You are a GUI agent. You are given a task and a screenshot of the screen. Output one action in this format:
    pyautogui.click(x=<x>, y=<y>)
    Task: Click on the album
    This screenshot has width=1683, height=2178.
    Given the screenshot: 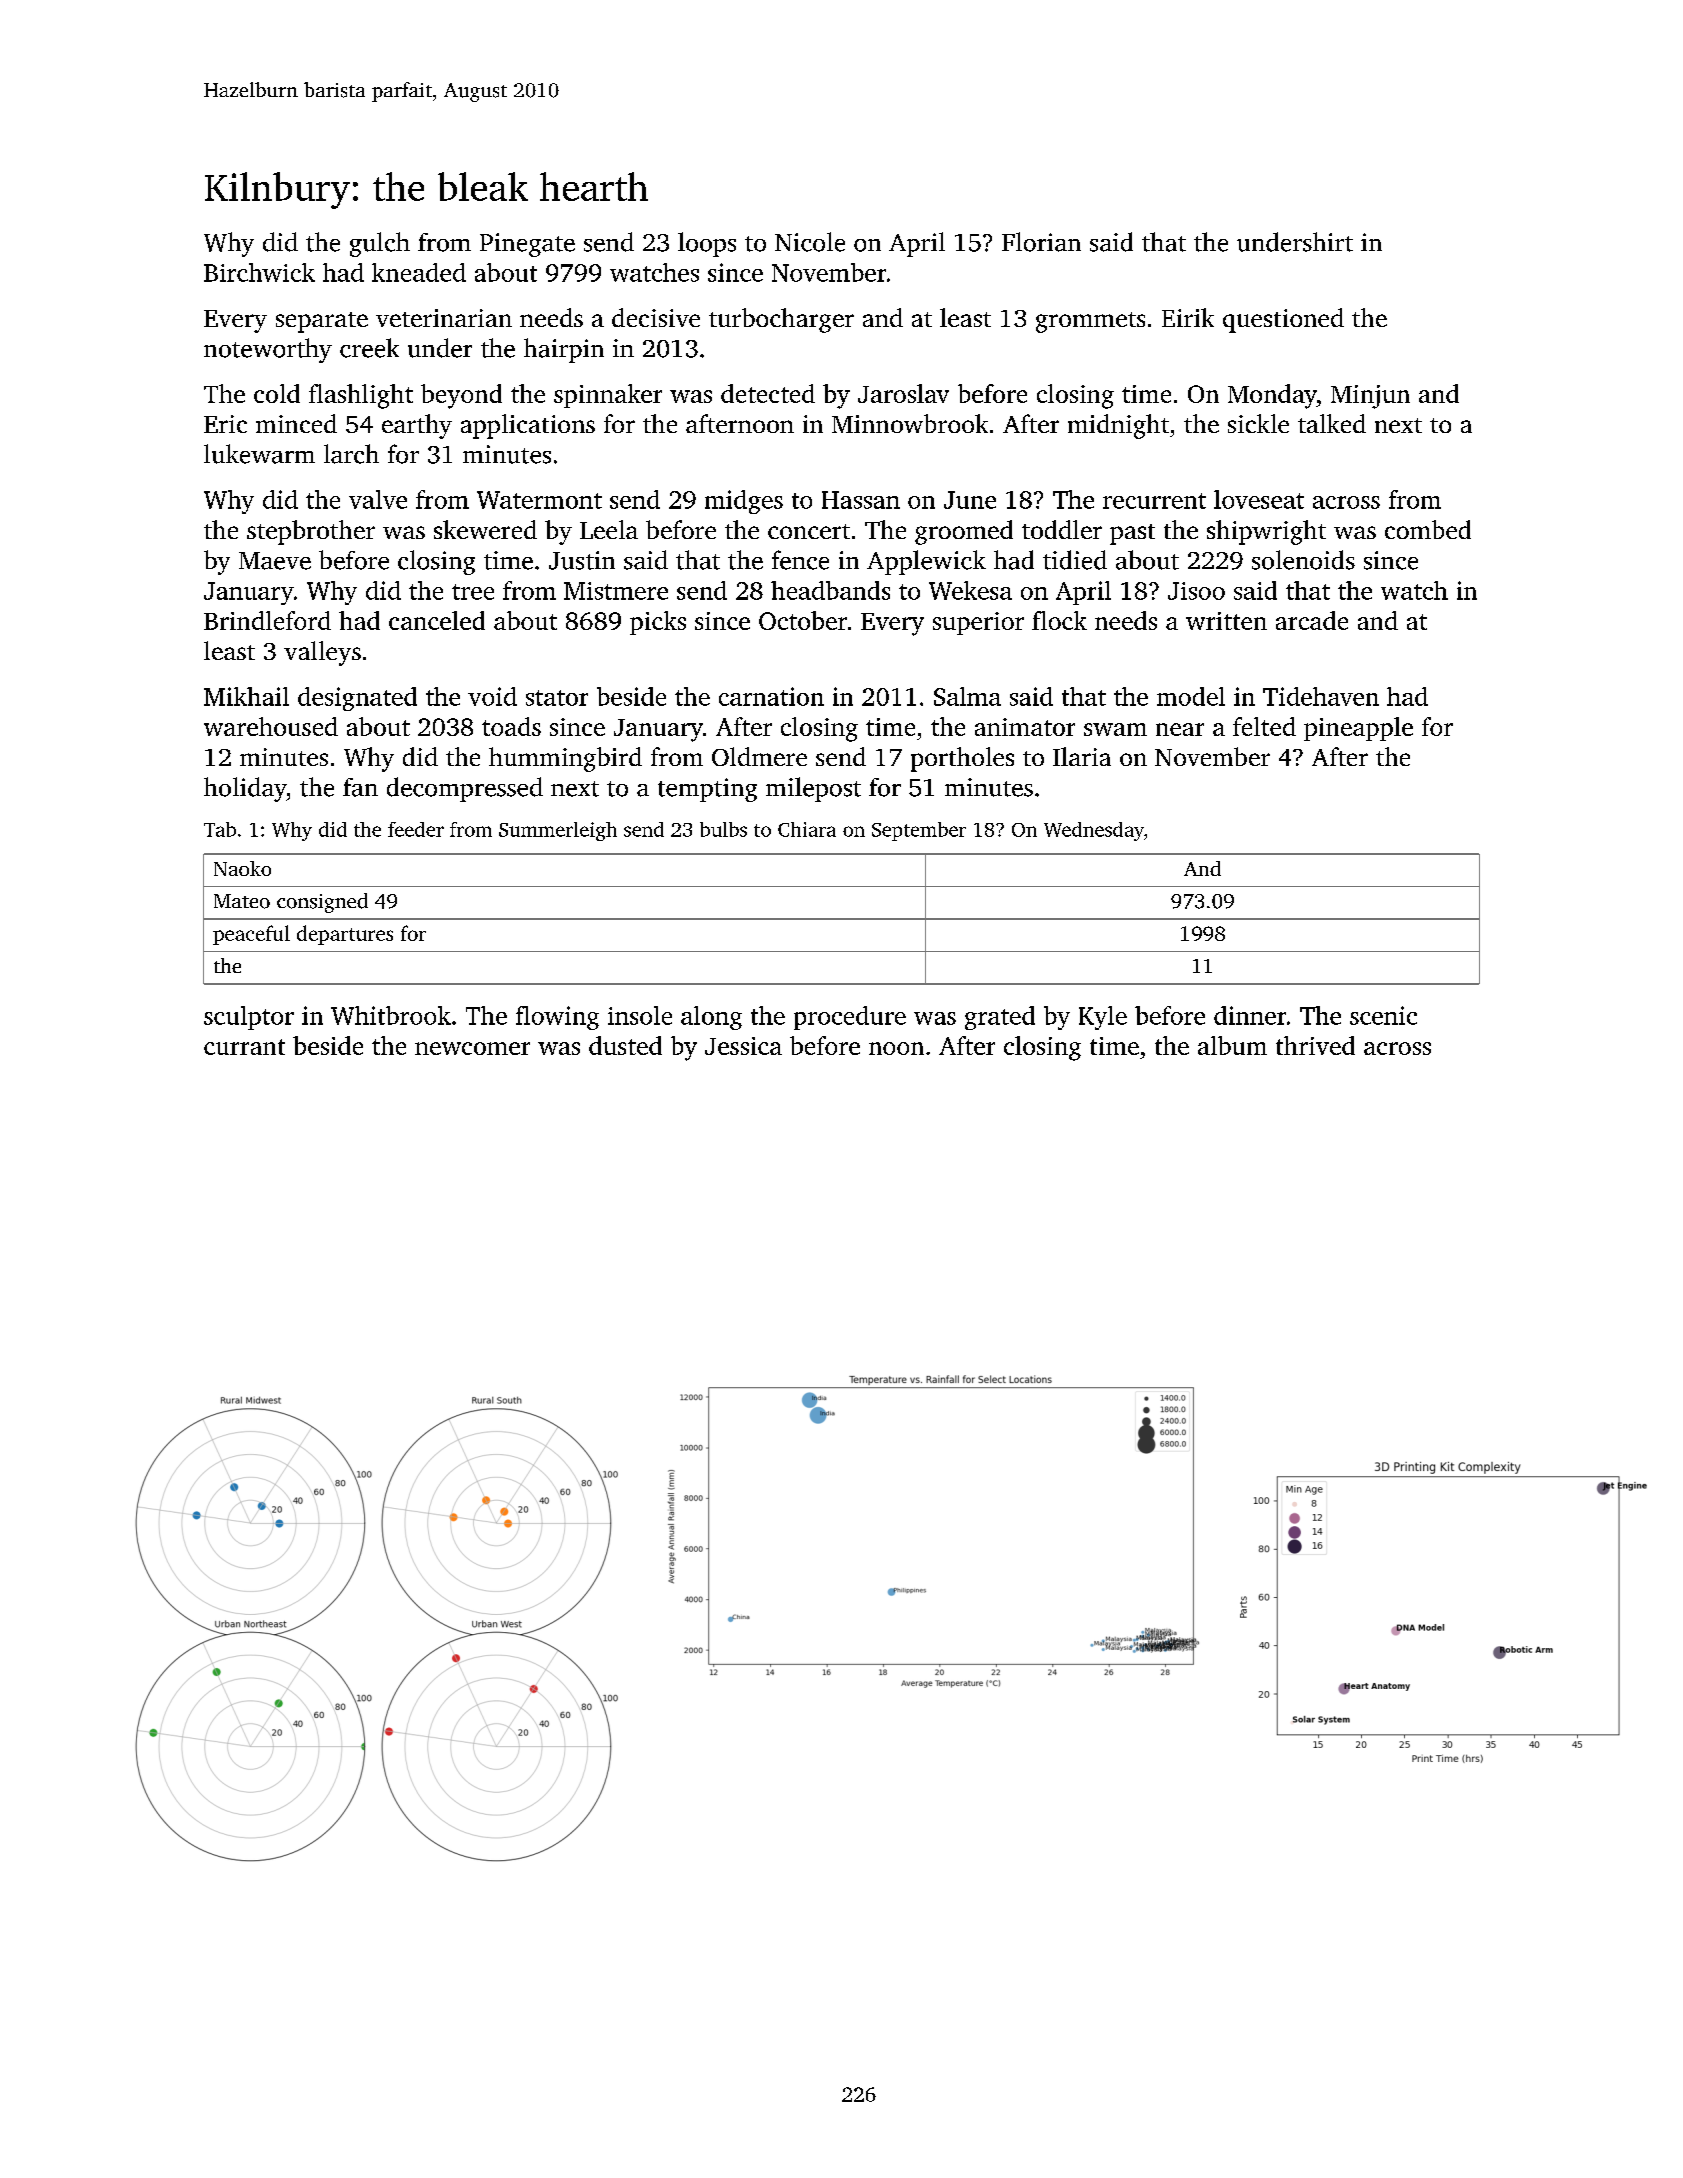 What is the action you would take?
    pyautogui.click(x=1232, y=1045)
